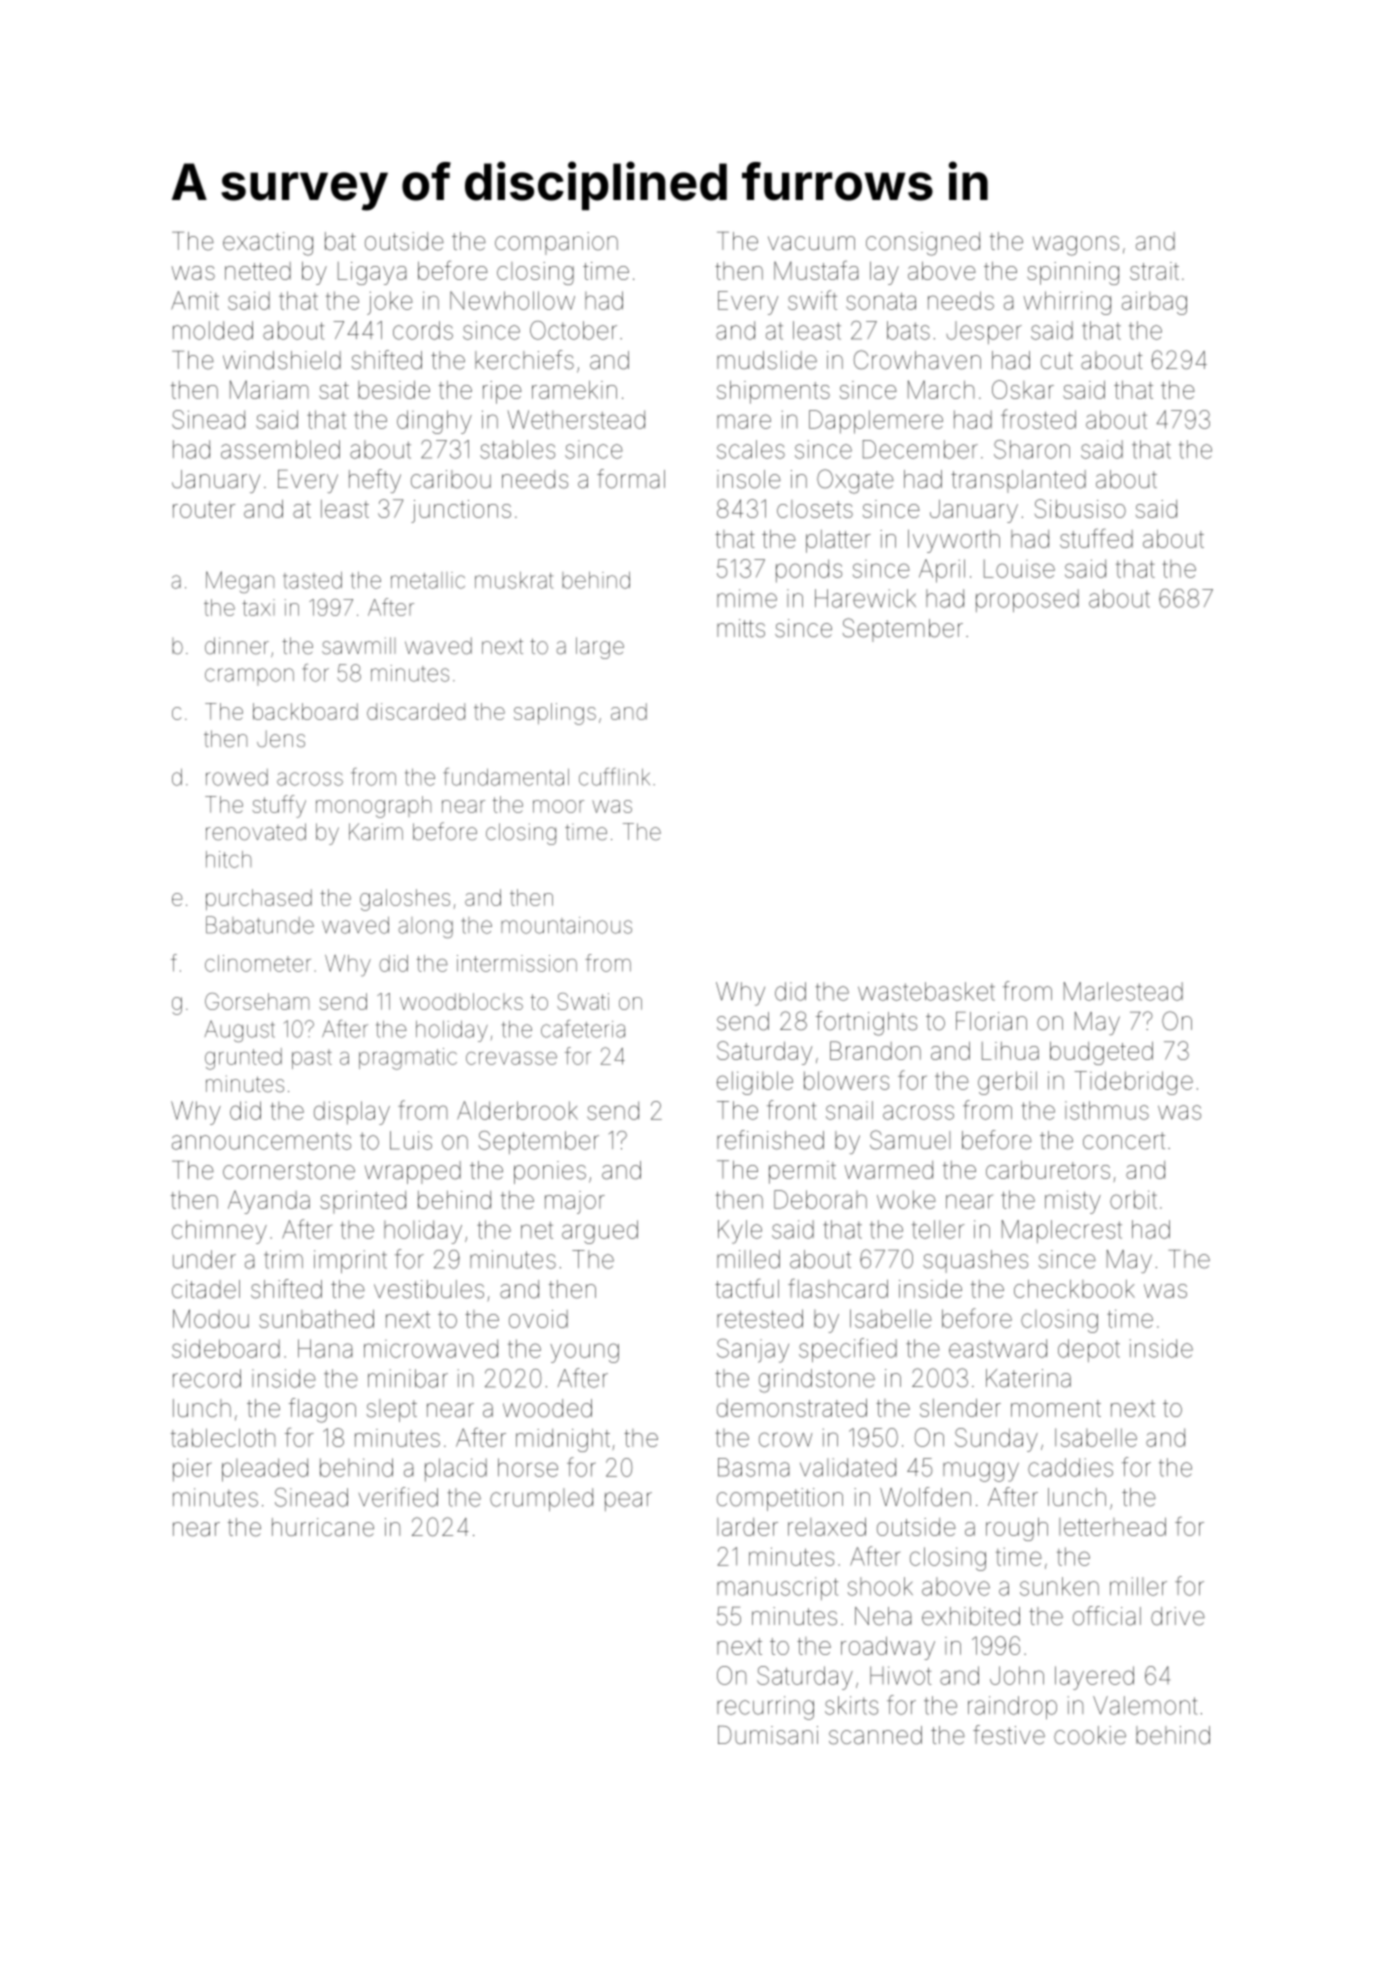  I want to click on Dumisani, so click(768, 1735).
